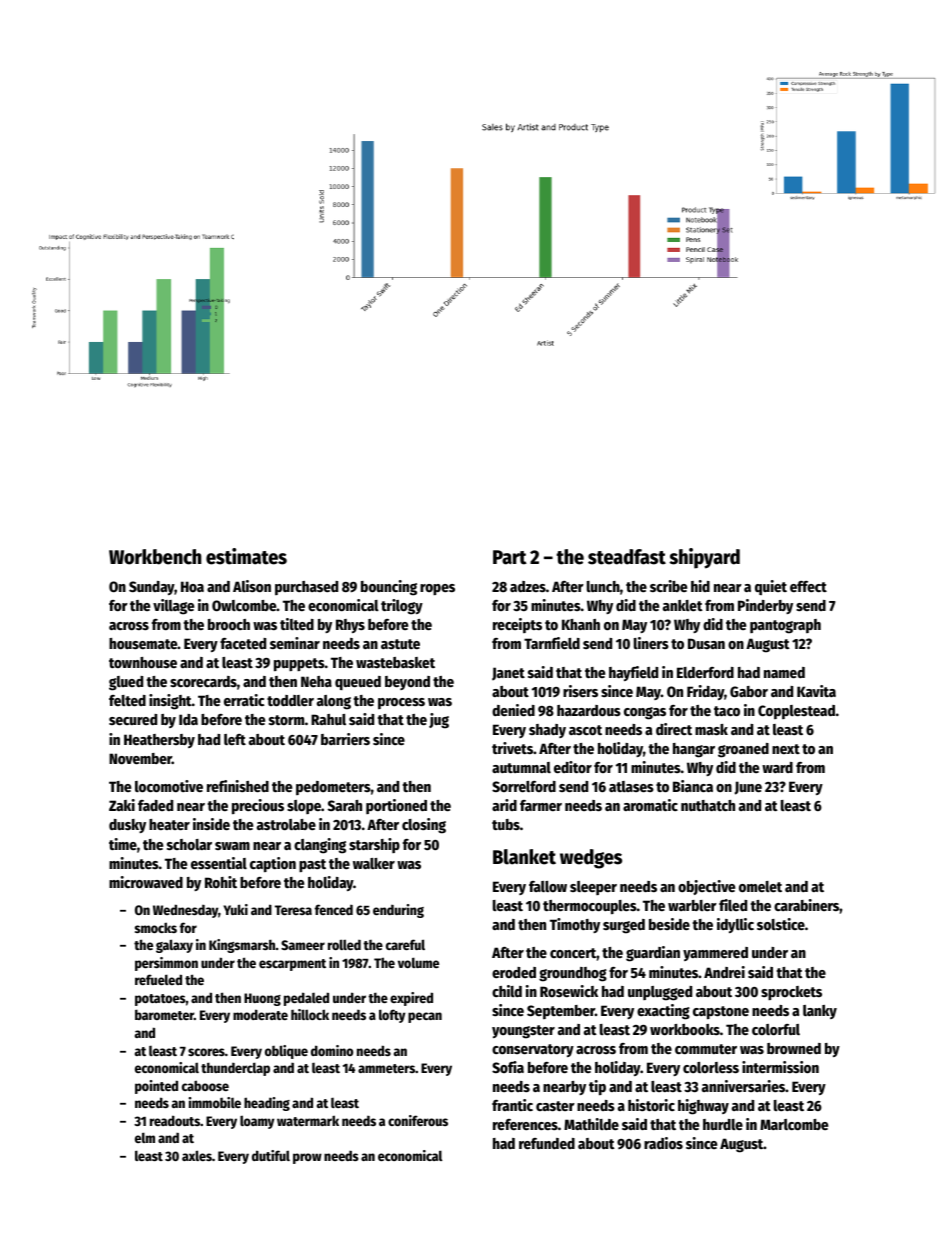 This screenshot has width=952, height=1233. I want to click on browned, so click(794, 1048).
